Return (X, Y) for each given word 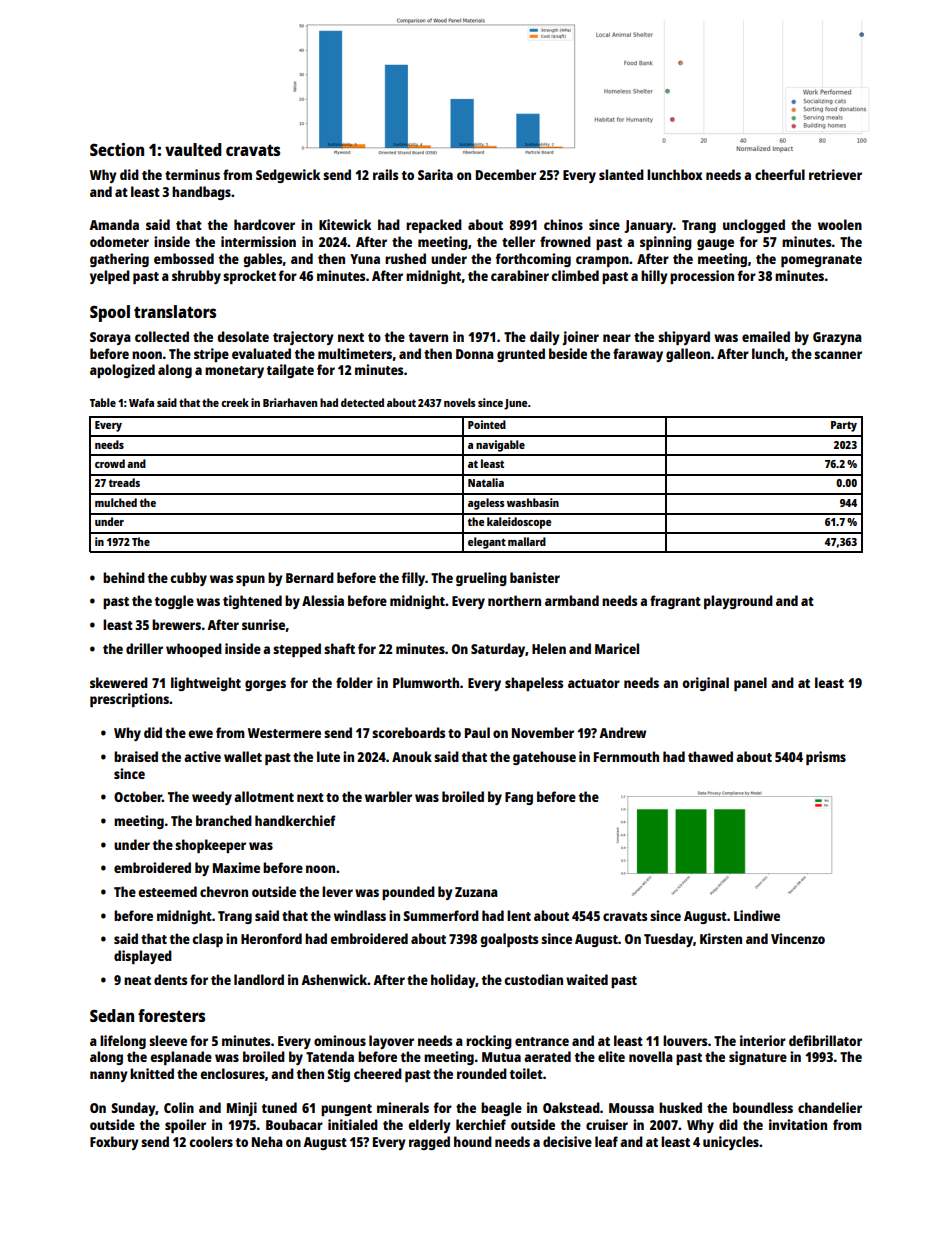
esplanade (181, 1058)
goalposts (509, 940)
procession (702, 277)
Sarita (435, 174)
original (705, 684)
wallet (243, 756)
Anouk (412, 756)
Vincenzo (798, 938)
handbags (201, 193)
